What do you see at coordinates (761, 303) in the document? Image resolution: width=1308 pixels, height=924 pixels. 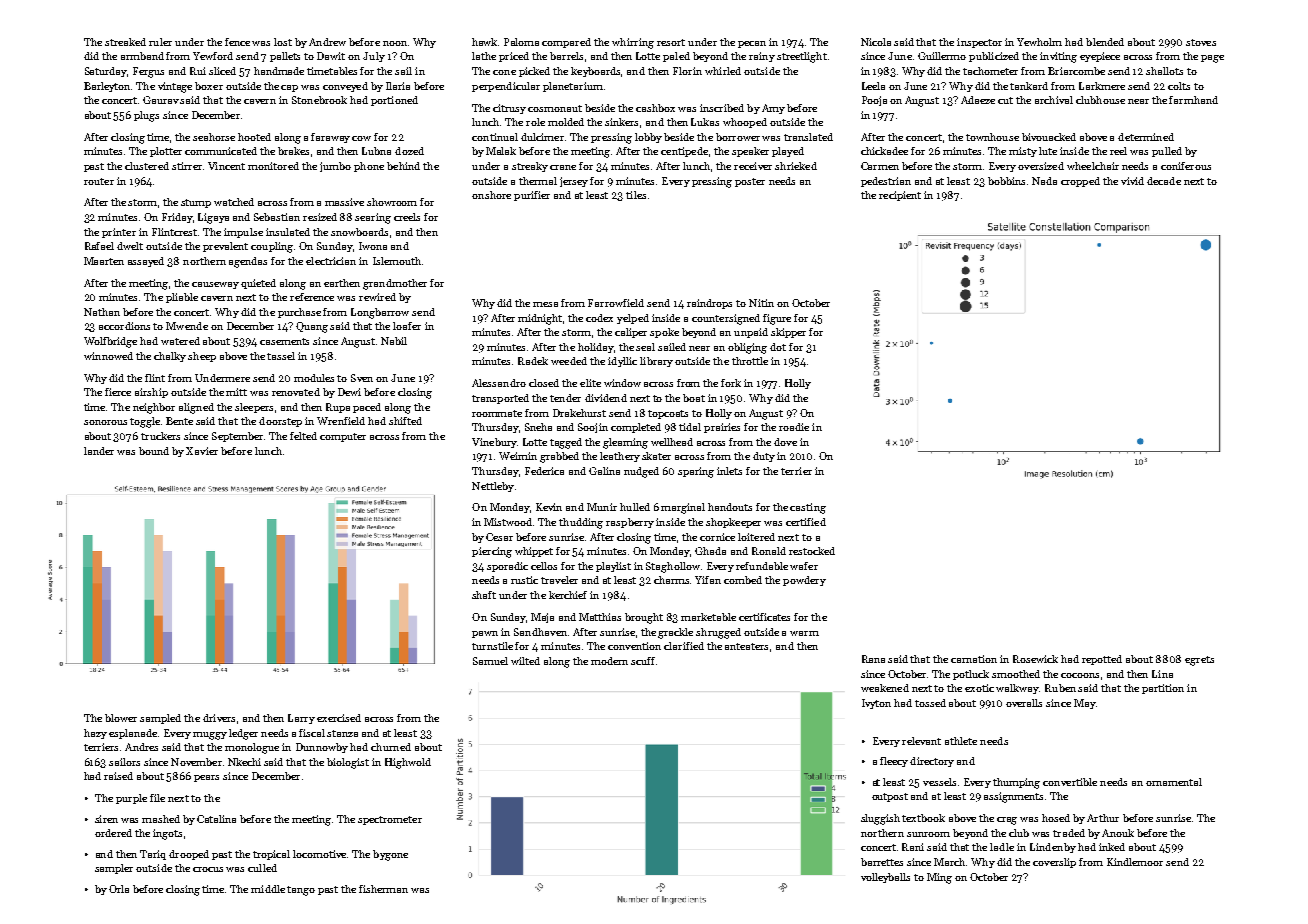 I see `Nitin` at bounding box center [761, 303].
